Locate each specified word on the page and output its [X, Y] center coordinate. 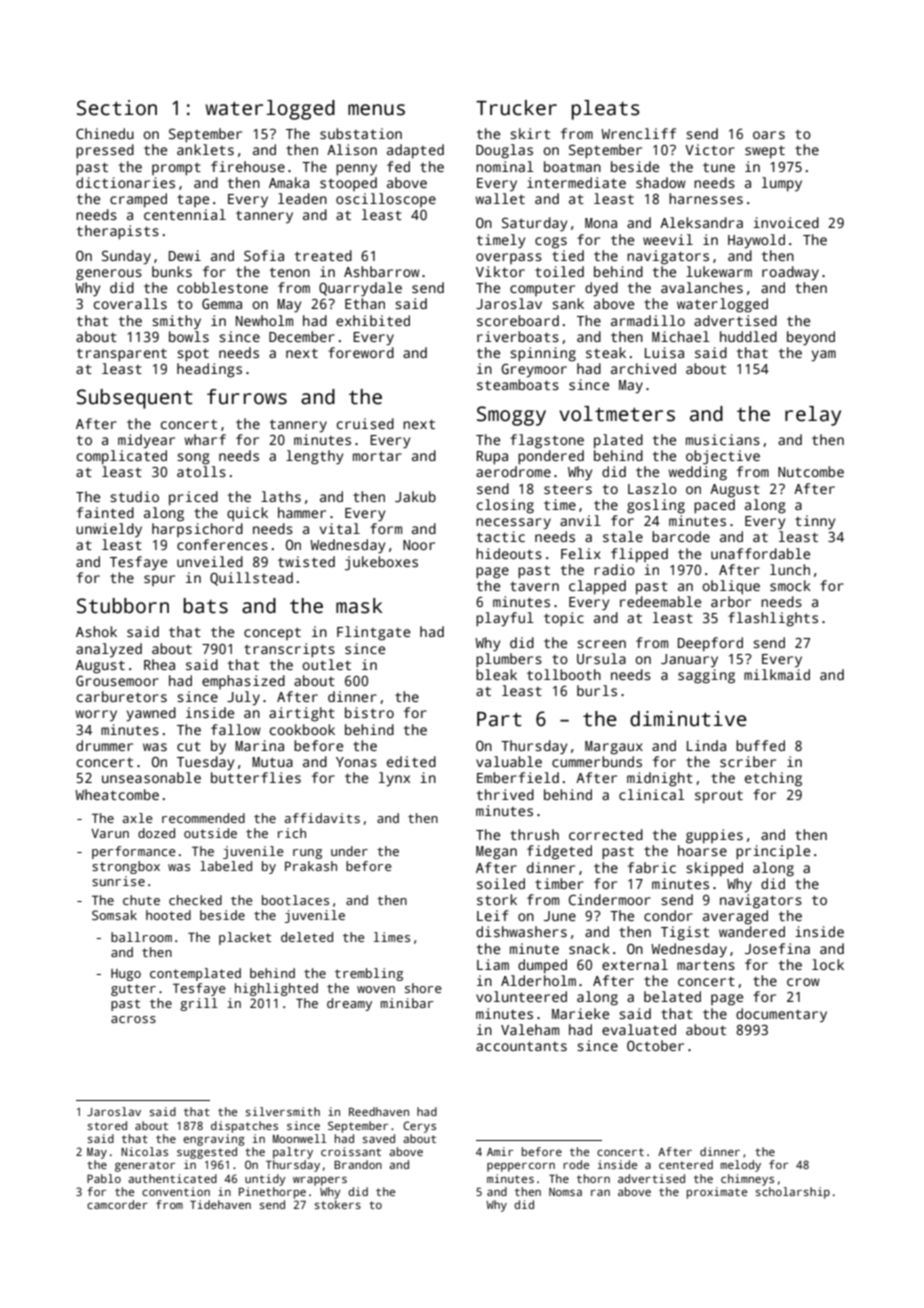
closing [505, 506]
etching [773, 779]
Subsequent [135, 399]
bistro [369, 712]
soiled [501, 883]
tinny [815, 522]
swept [765, 152]
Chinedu [105, 133]
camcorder [117, 1204]
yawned [151, 714]
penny [356, 170]
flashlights [773, 619]
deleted [307, 937]
